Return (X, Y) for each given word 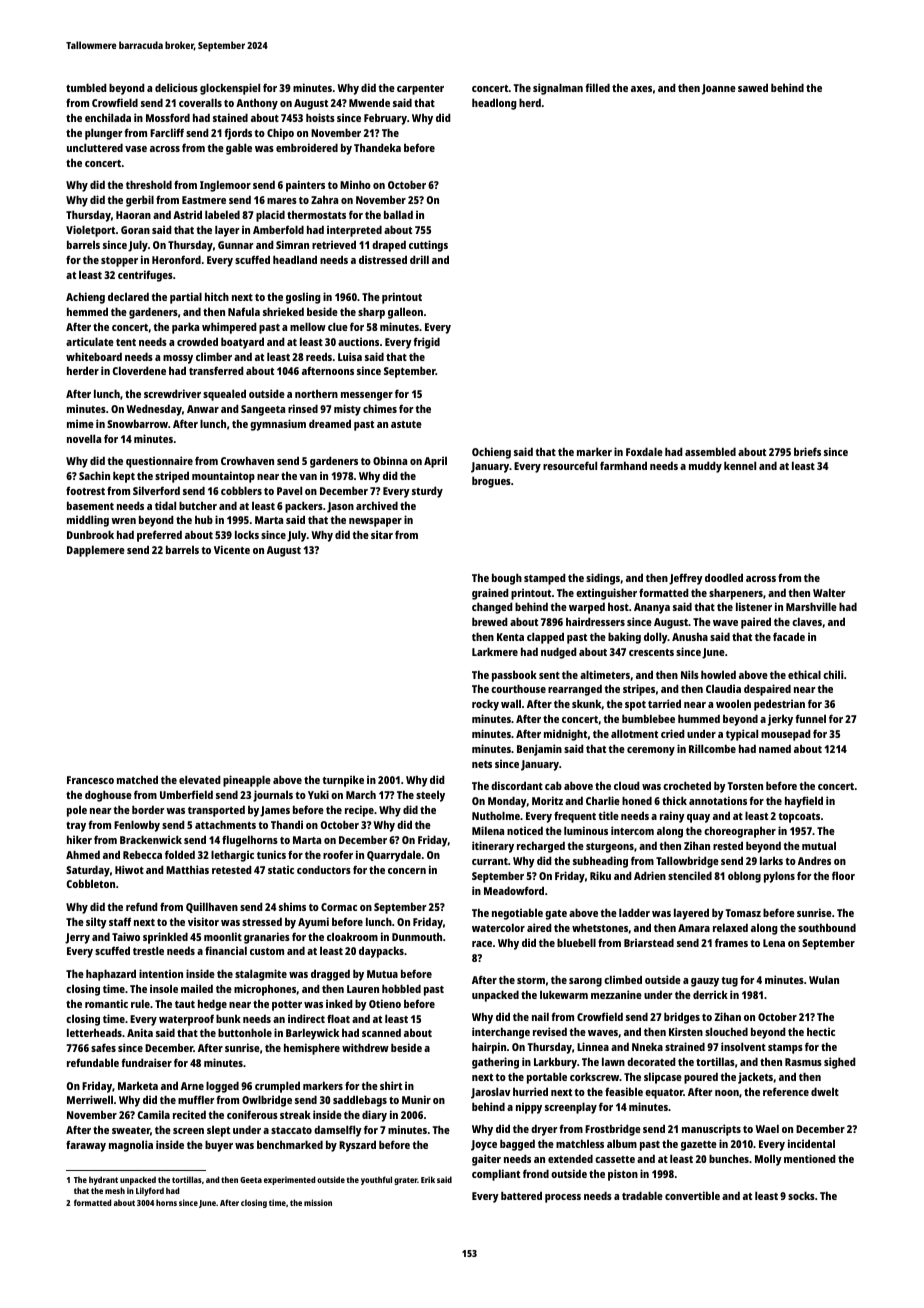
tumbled (86, 87)
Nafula (244, 311)
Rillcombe (712, 748)
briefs (807, 451)
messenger (367, 396)
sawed (753, 87)
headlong (494, 104)
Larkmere (495, 651)
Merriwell (90, 1099)
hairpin (489, 1048)
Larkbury (555, 1063)
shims (292, 906)
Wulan (824, 979)
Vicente (232, 549)
